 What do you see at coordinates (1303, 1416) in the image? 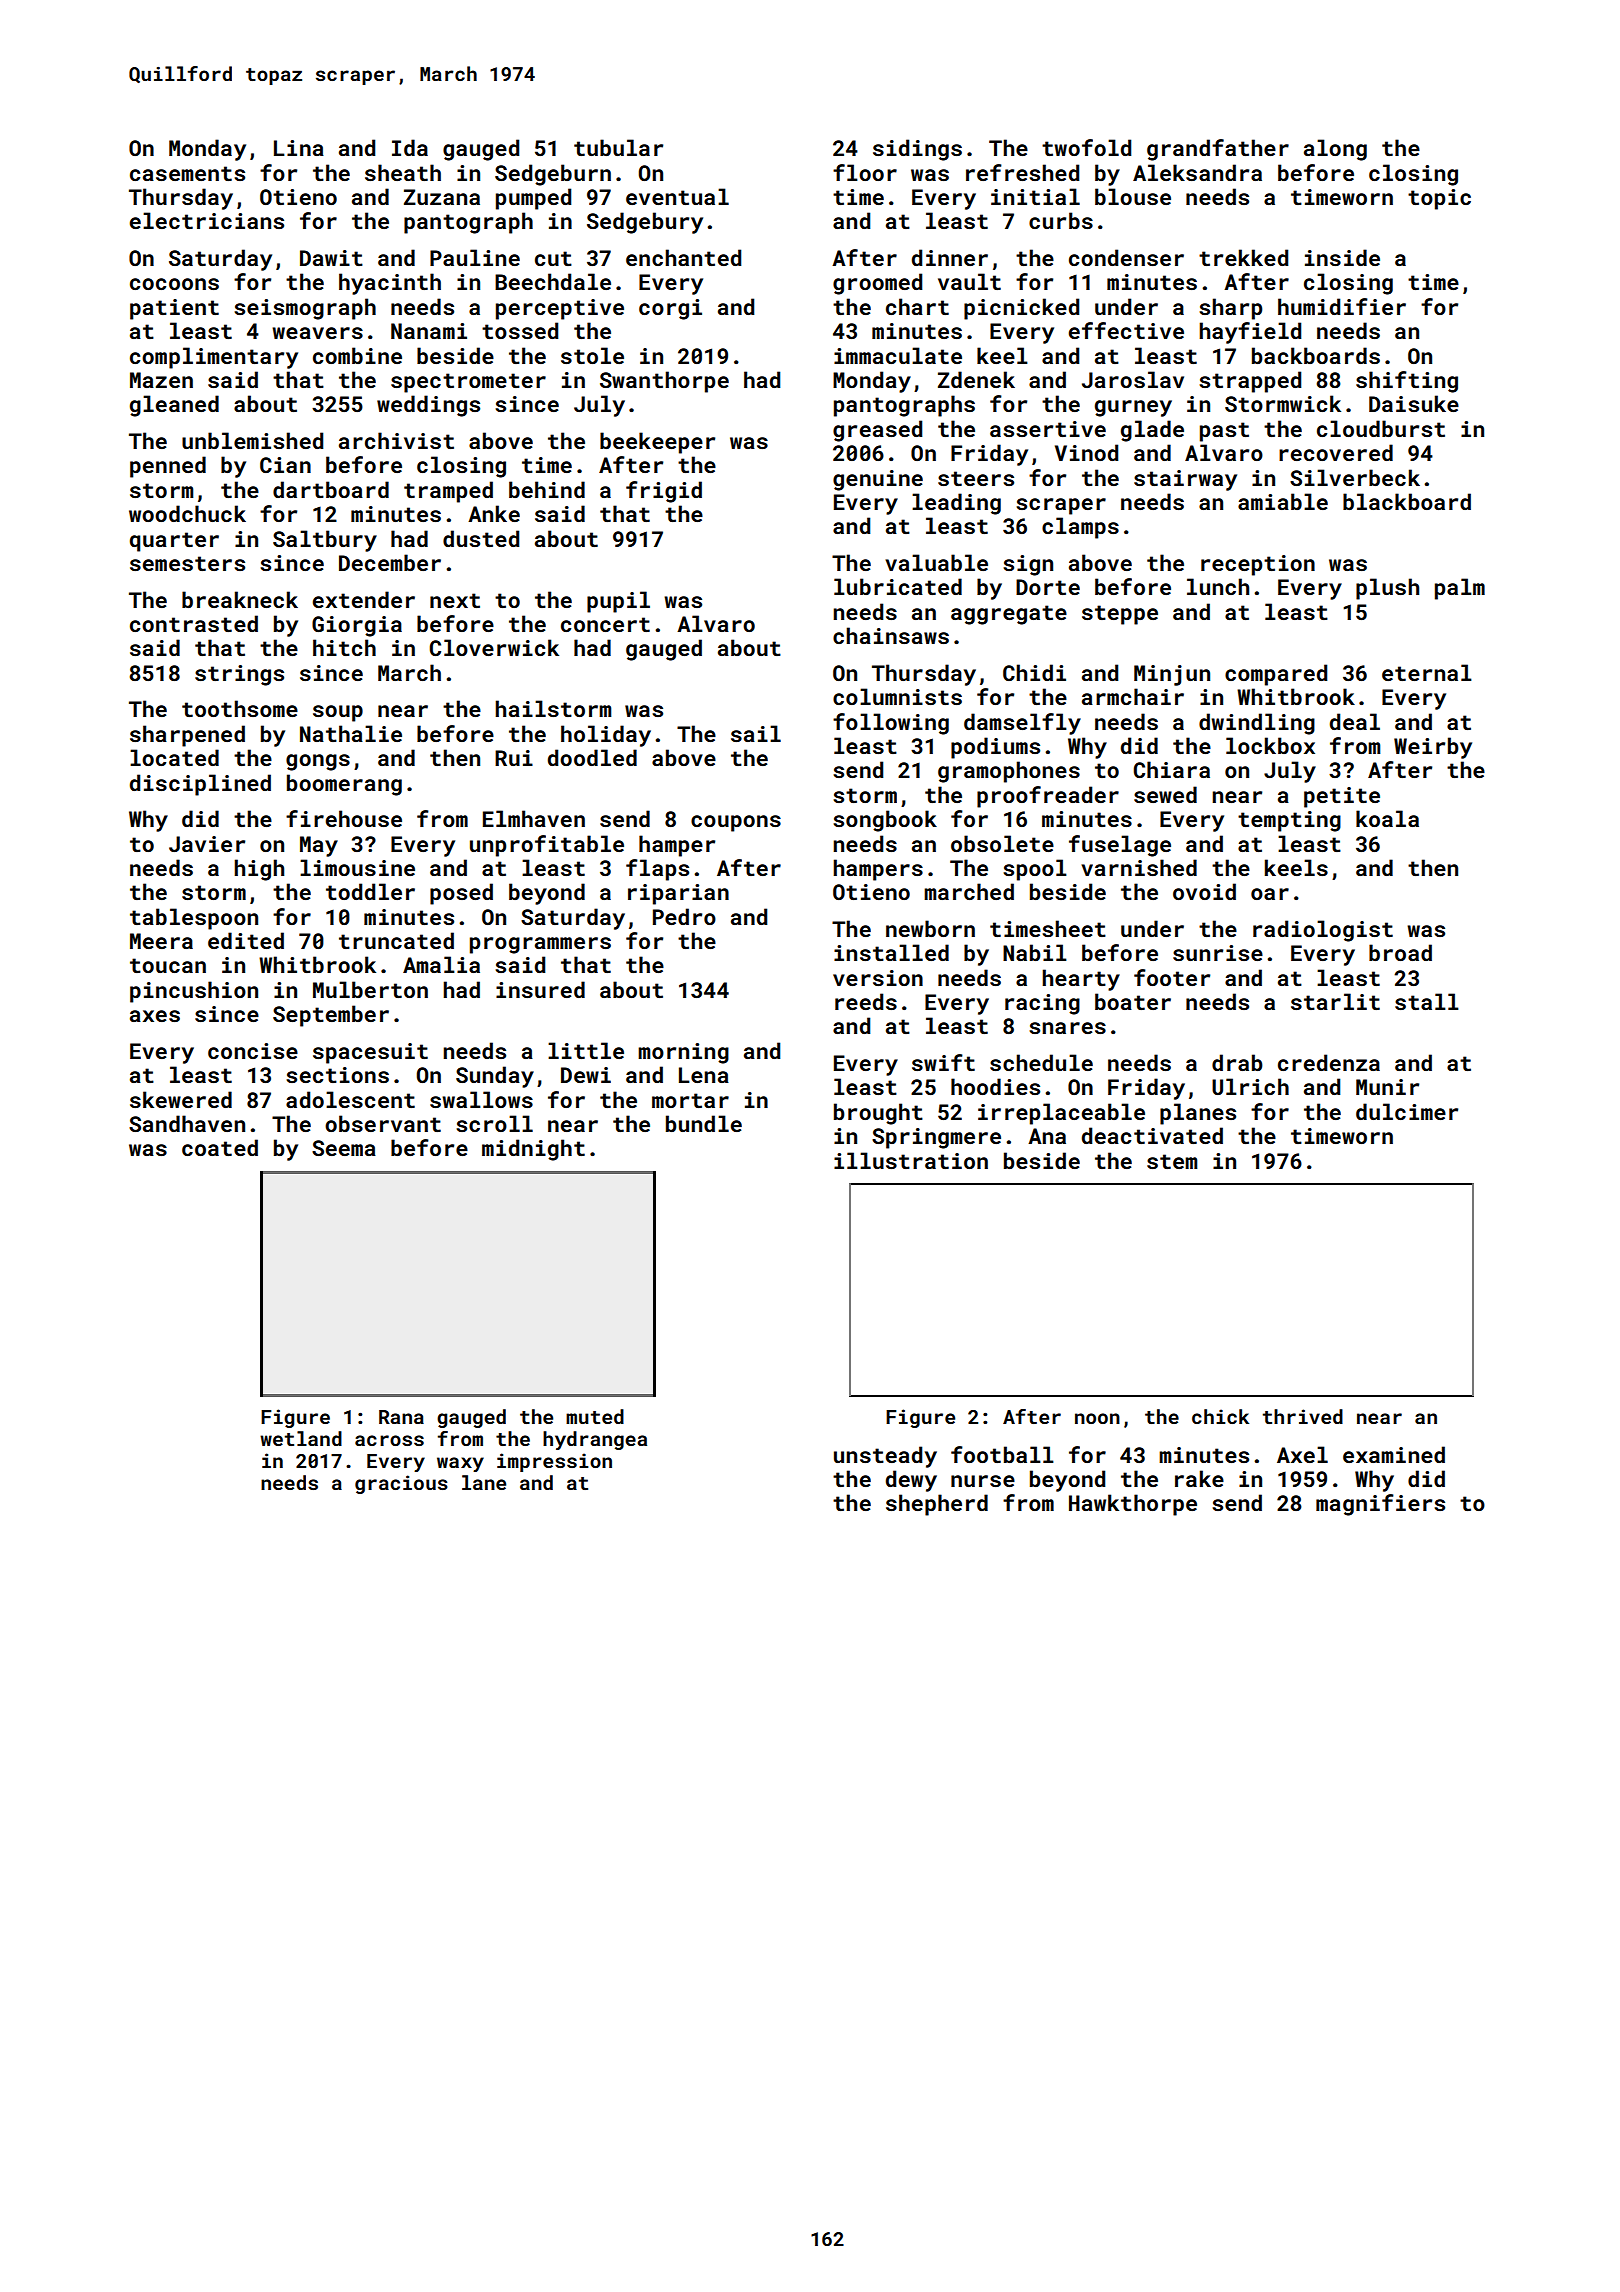
I see `thrived` at bounding box center [1303, 1416].
